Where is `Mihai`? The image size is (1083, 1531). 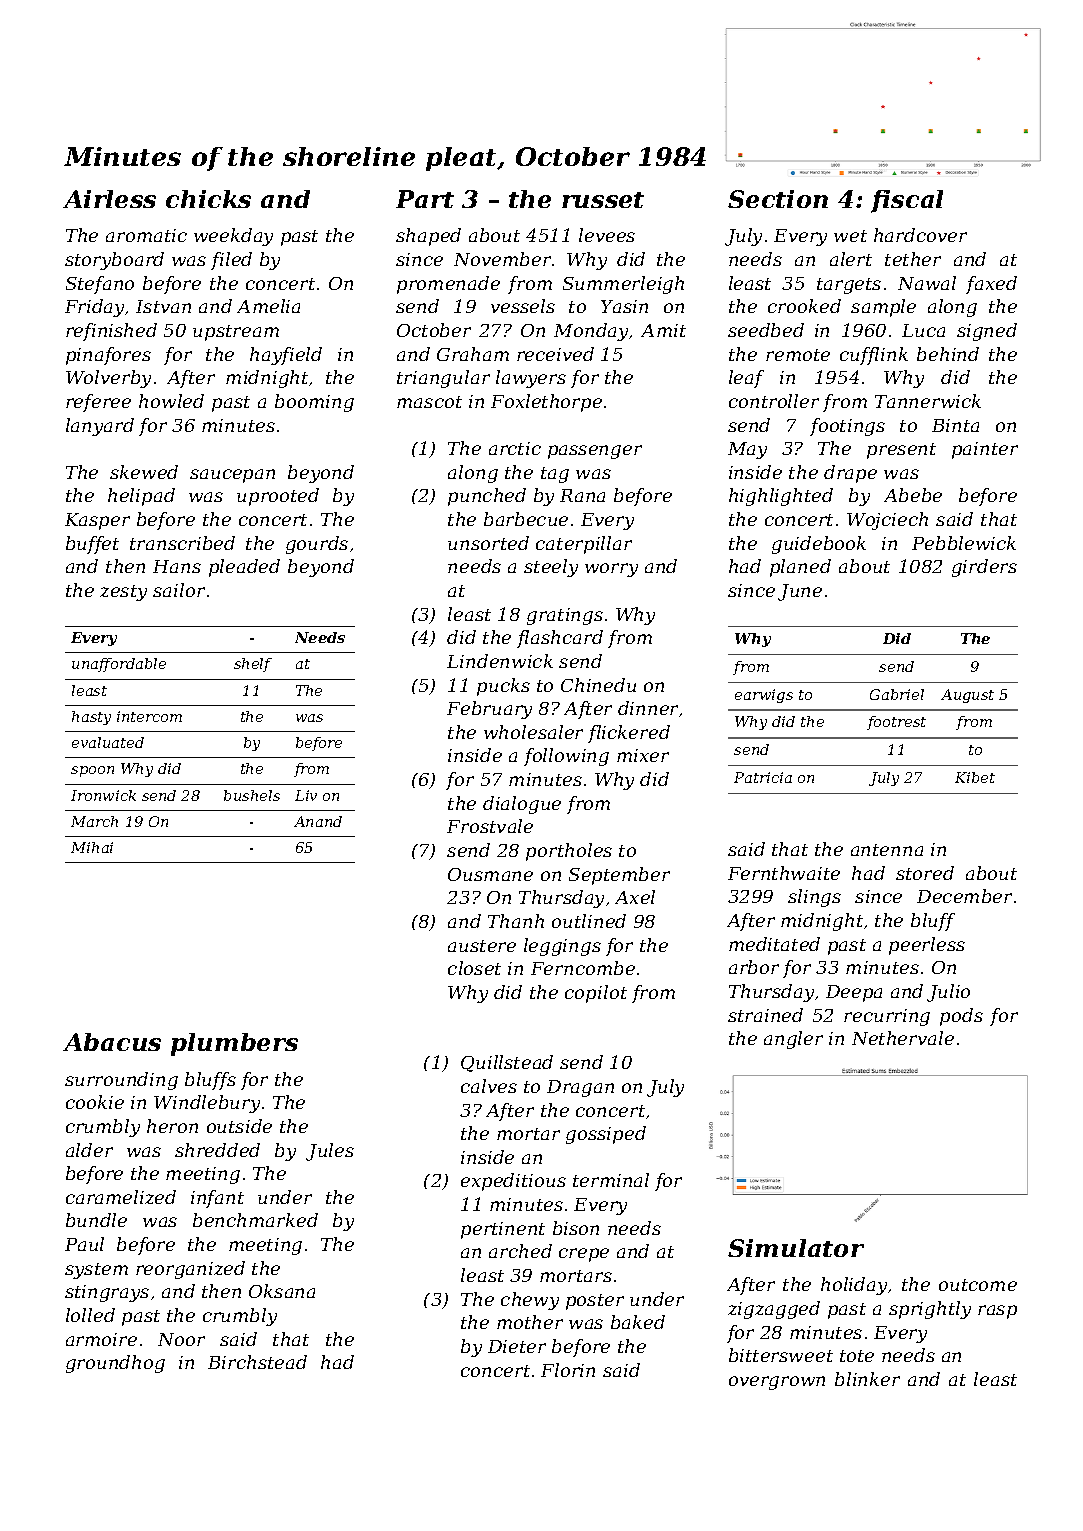 Mihai is located at coordinates (92, 847).
